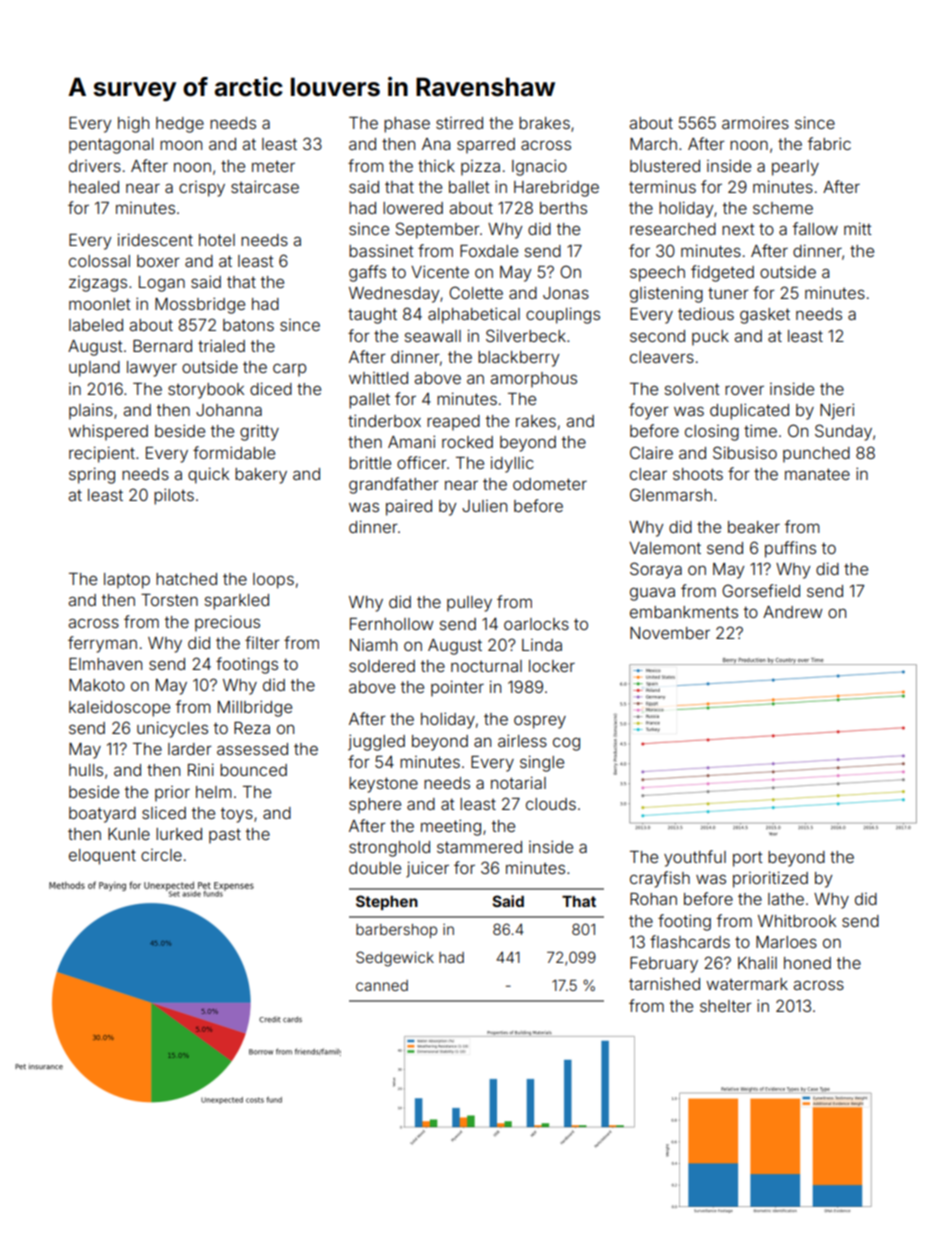  What do you see at coordinates (783, 208) in the image?
I see `scheme` at bounding box center [783, 208].
